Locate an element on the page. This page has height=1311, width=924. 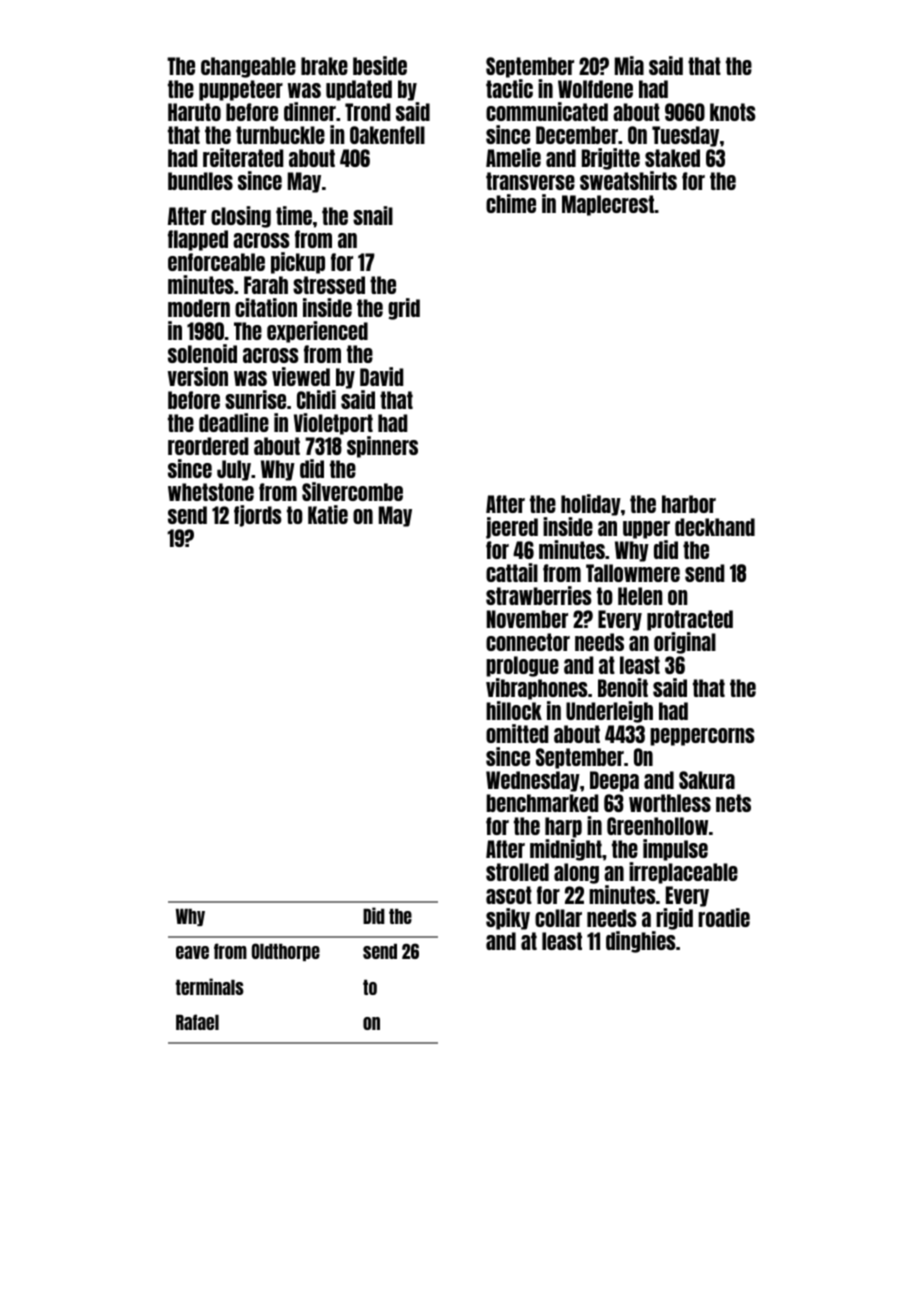
tactic is located at coordinates (509, 88).
